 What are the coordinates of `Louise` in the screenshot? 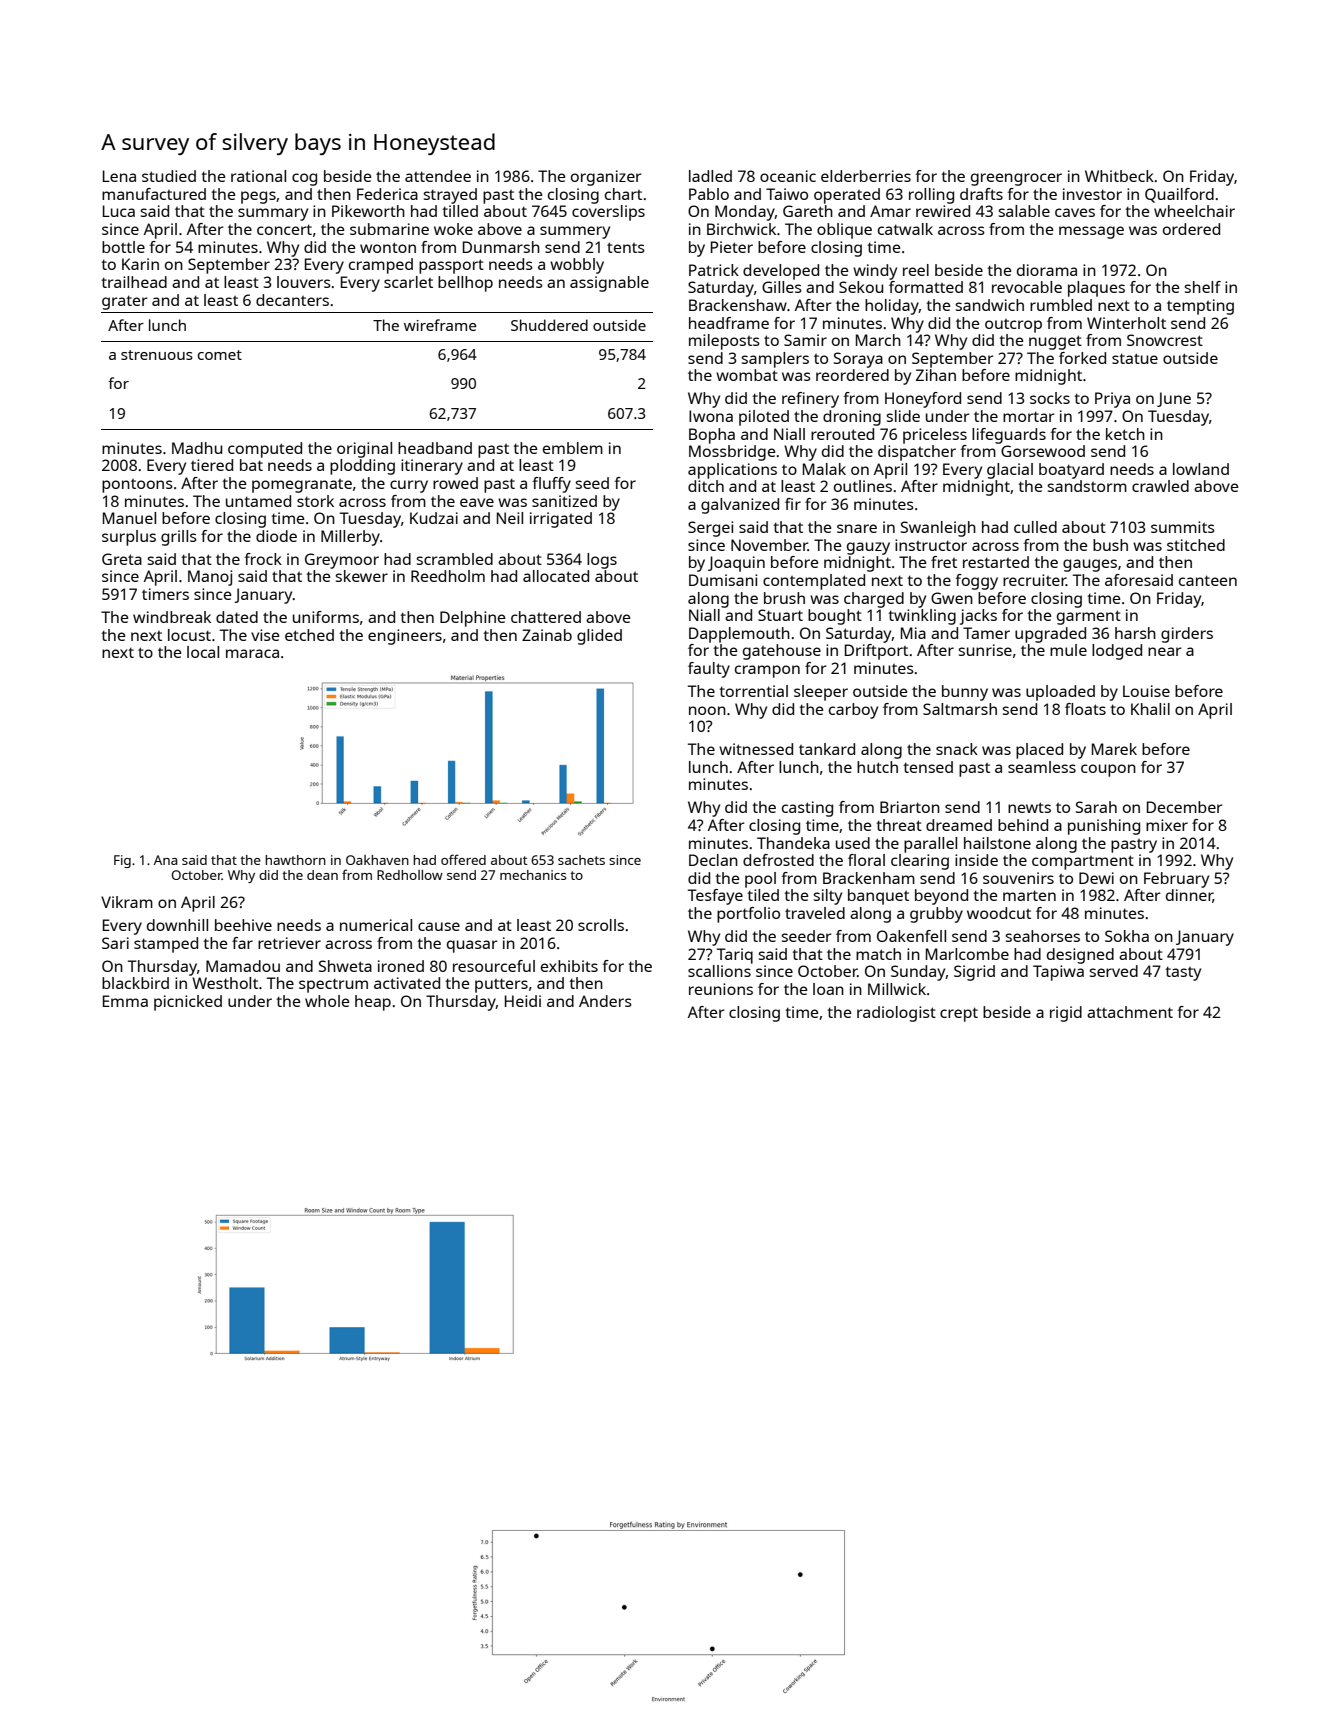 It's located at (1146, 691).
